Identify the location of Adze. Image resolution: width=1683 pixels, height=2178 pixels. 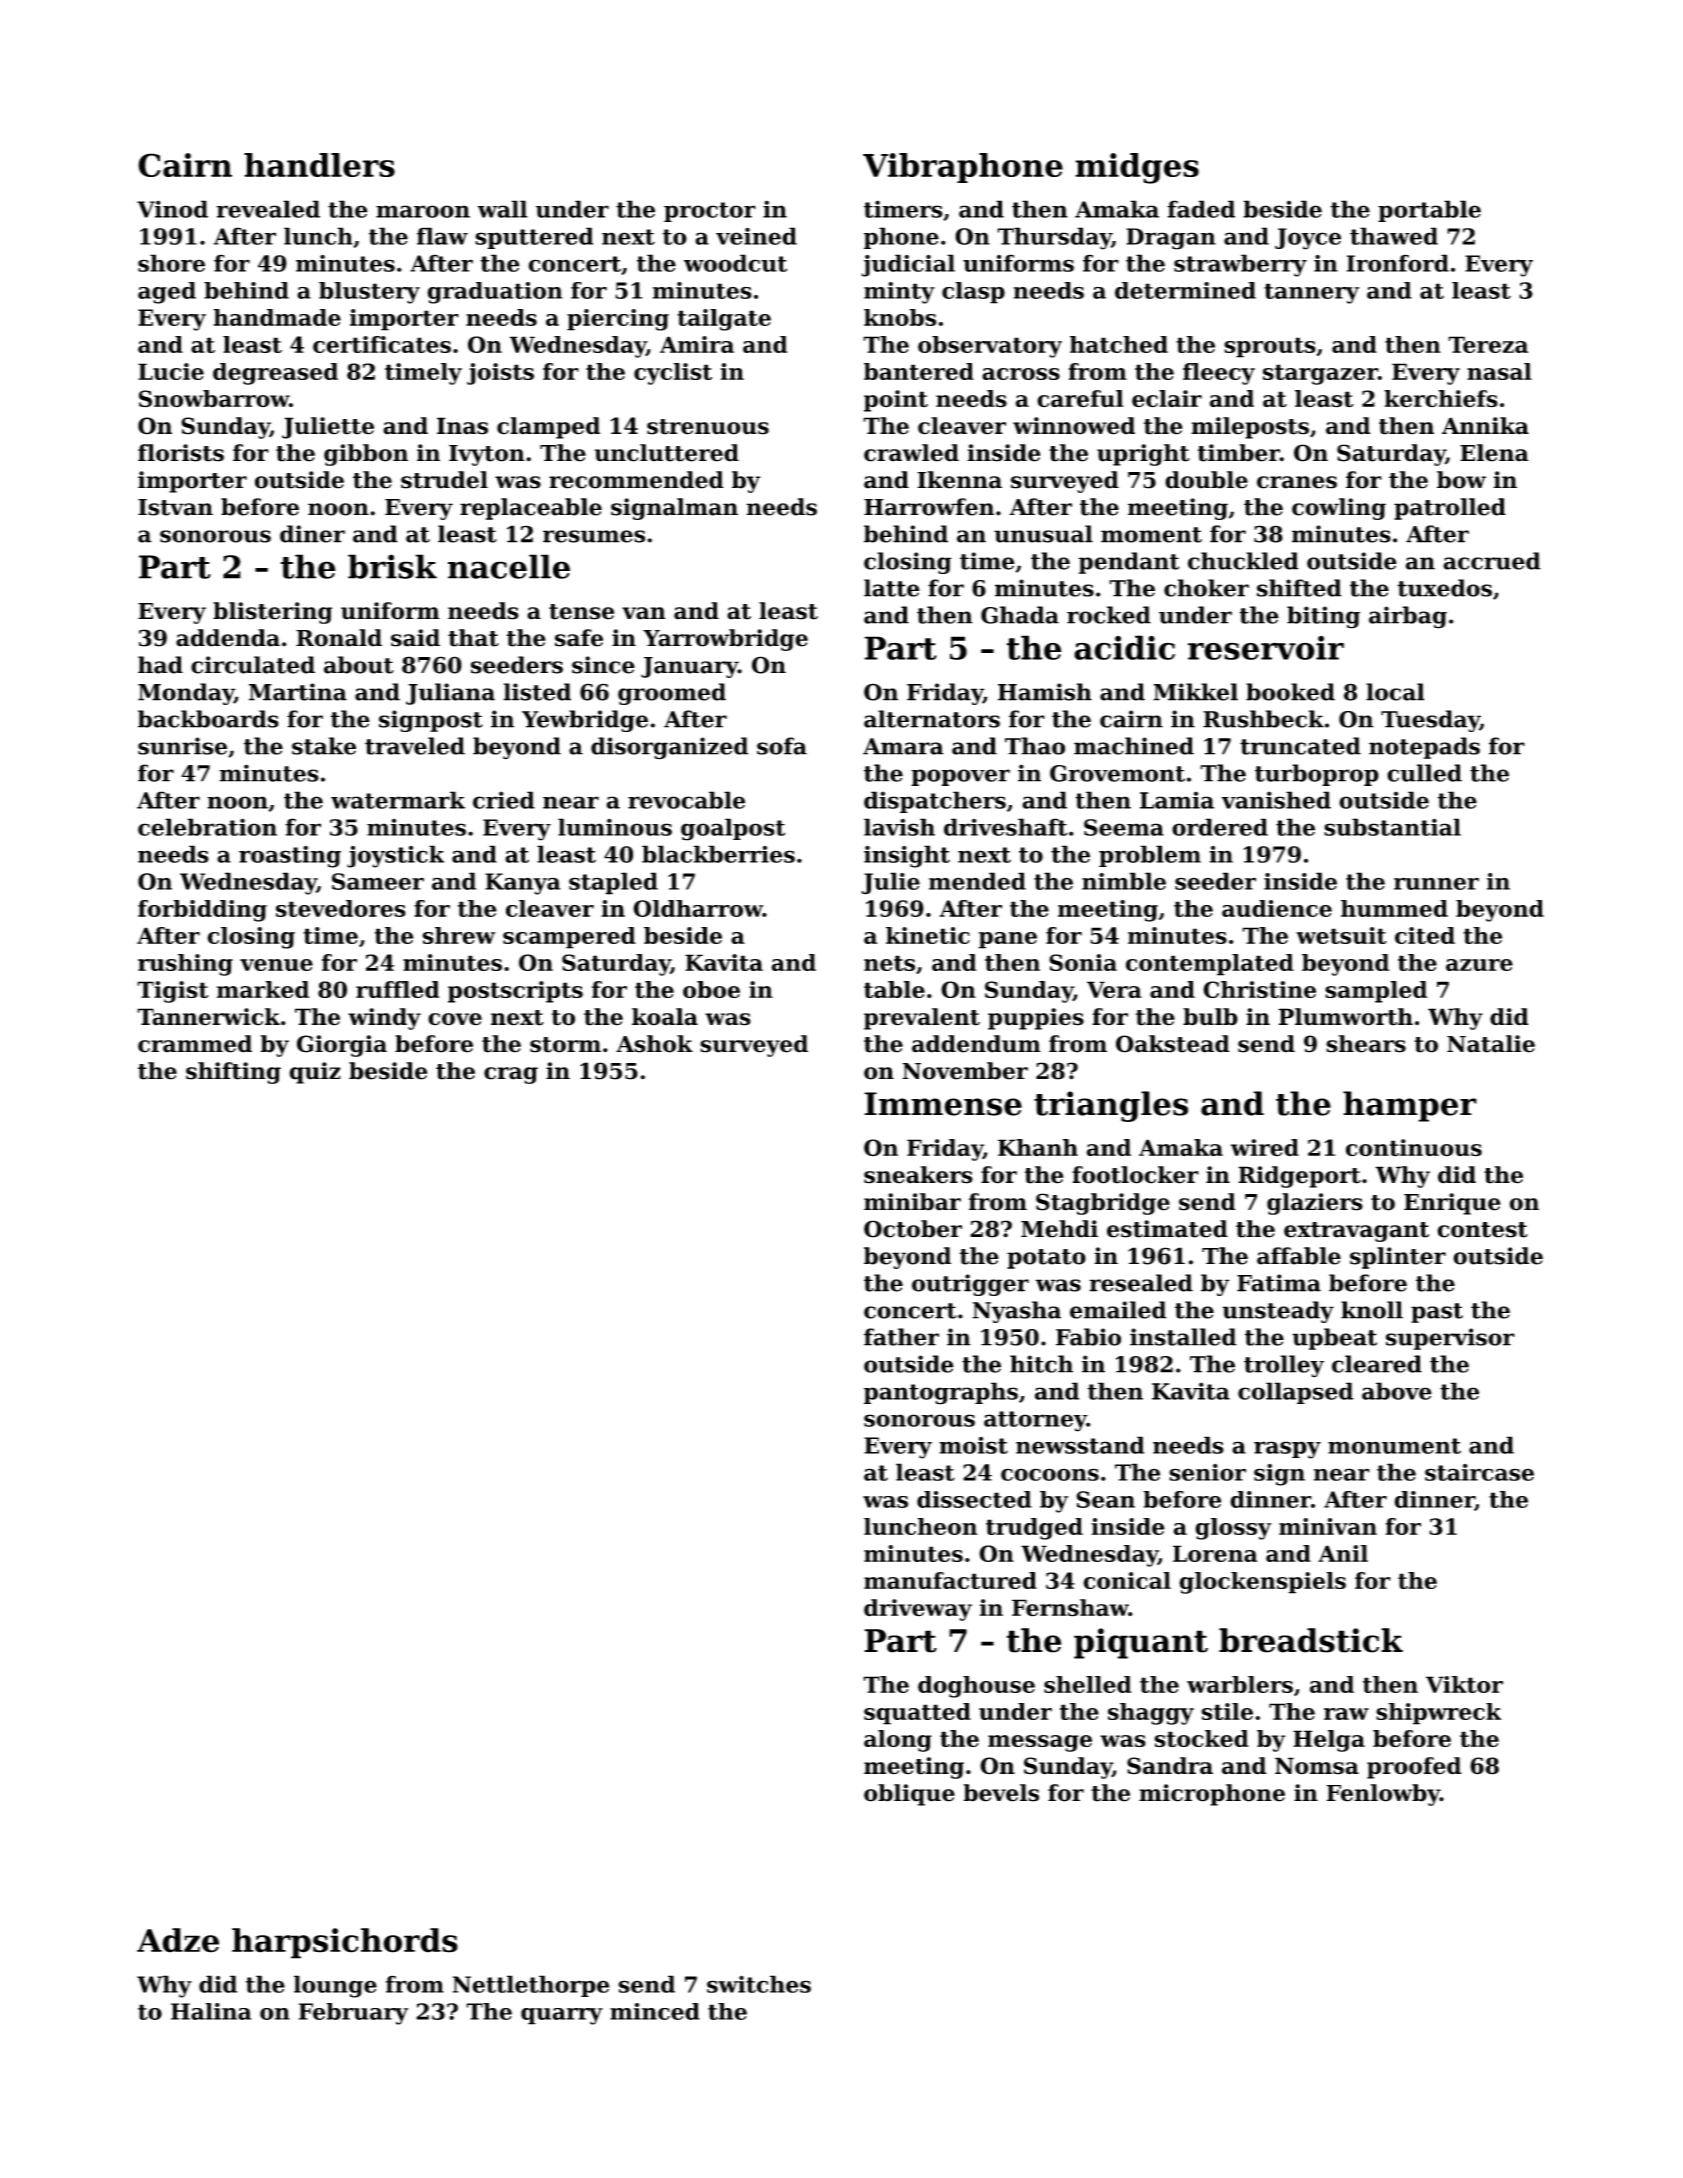
(178, 1940).
